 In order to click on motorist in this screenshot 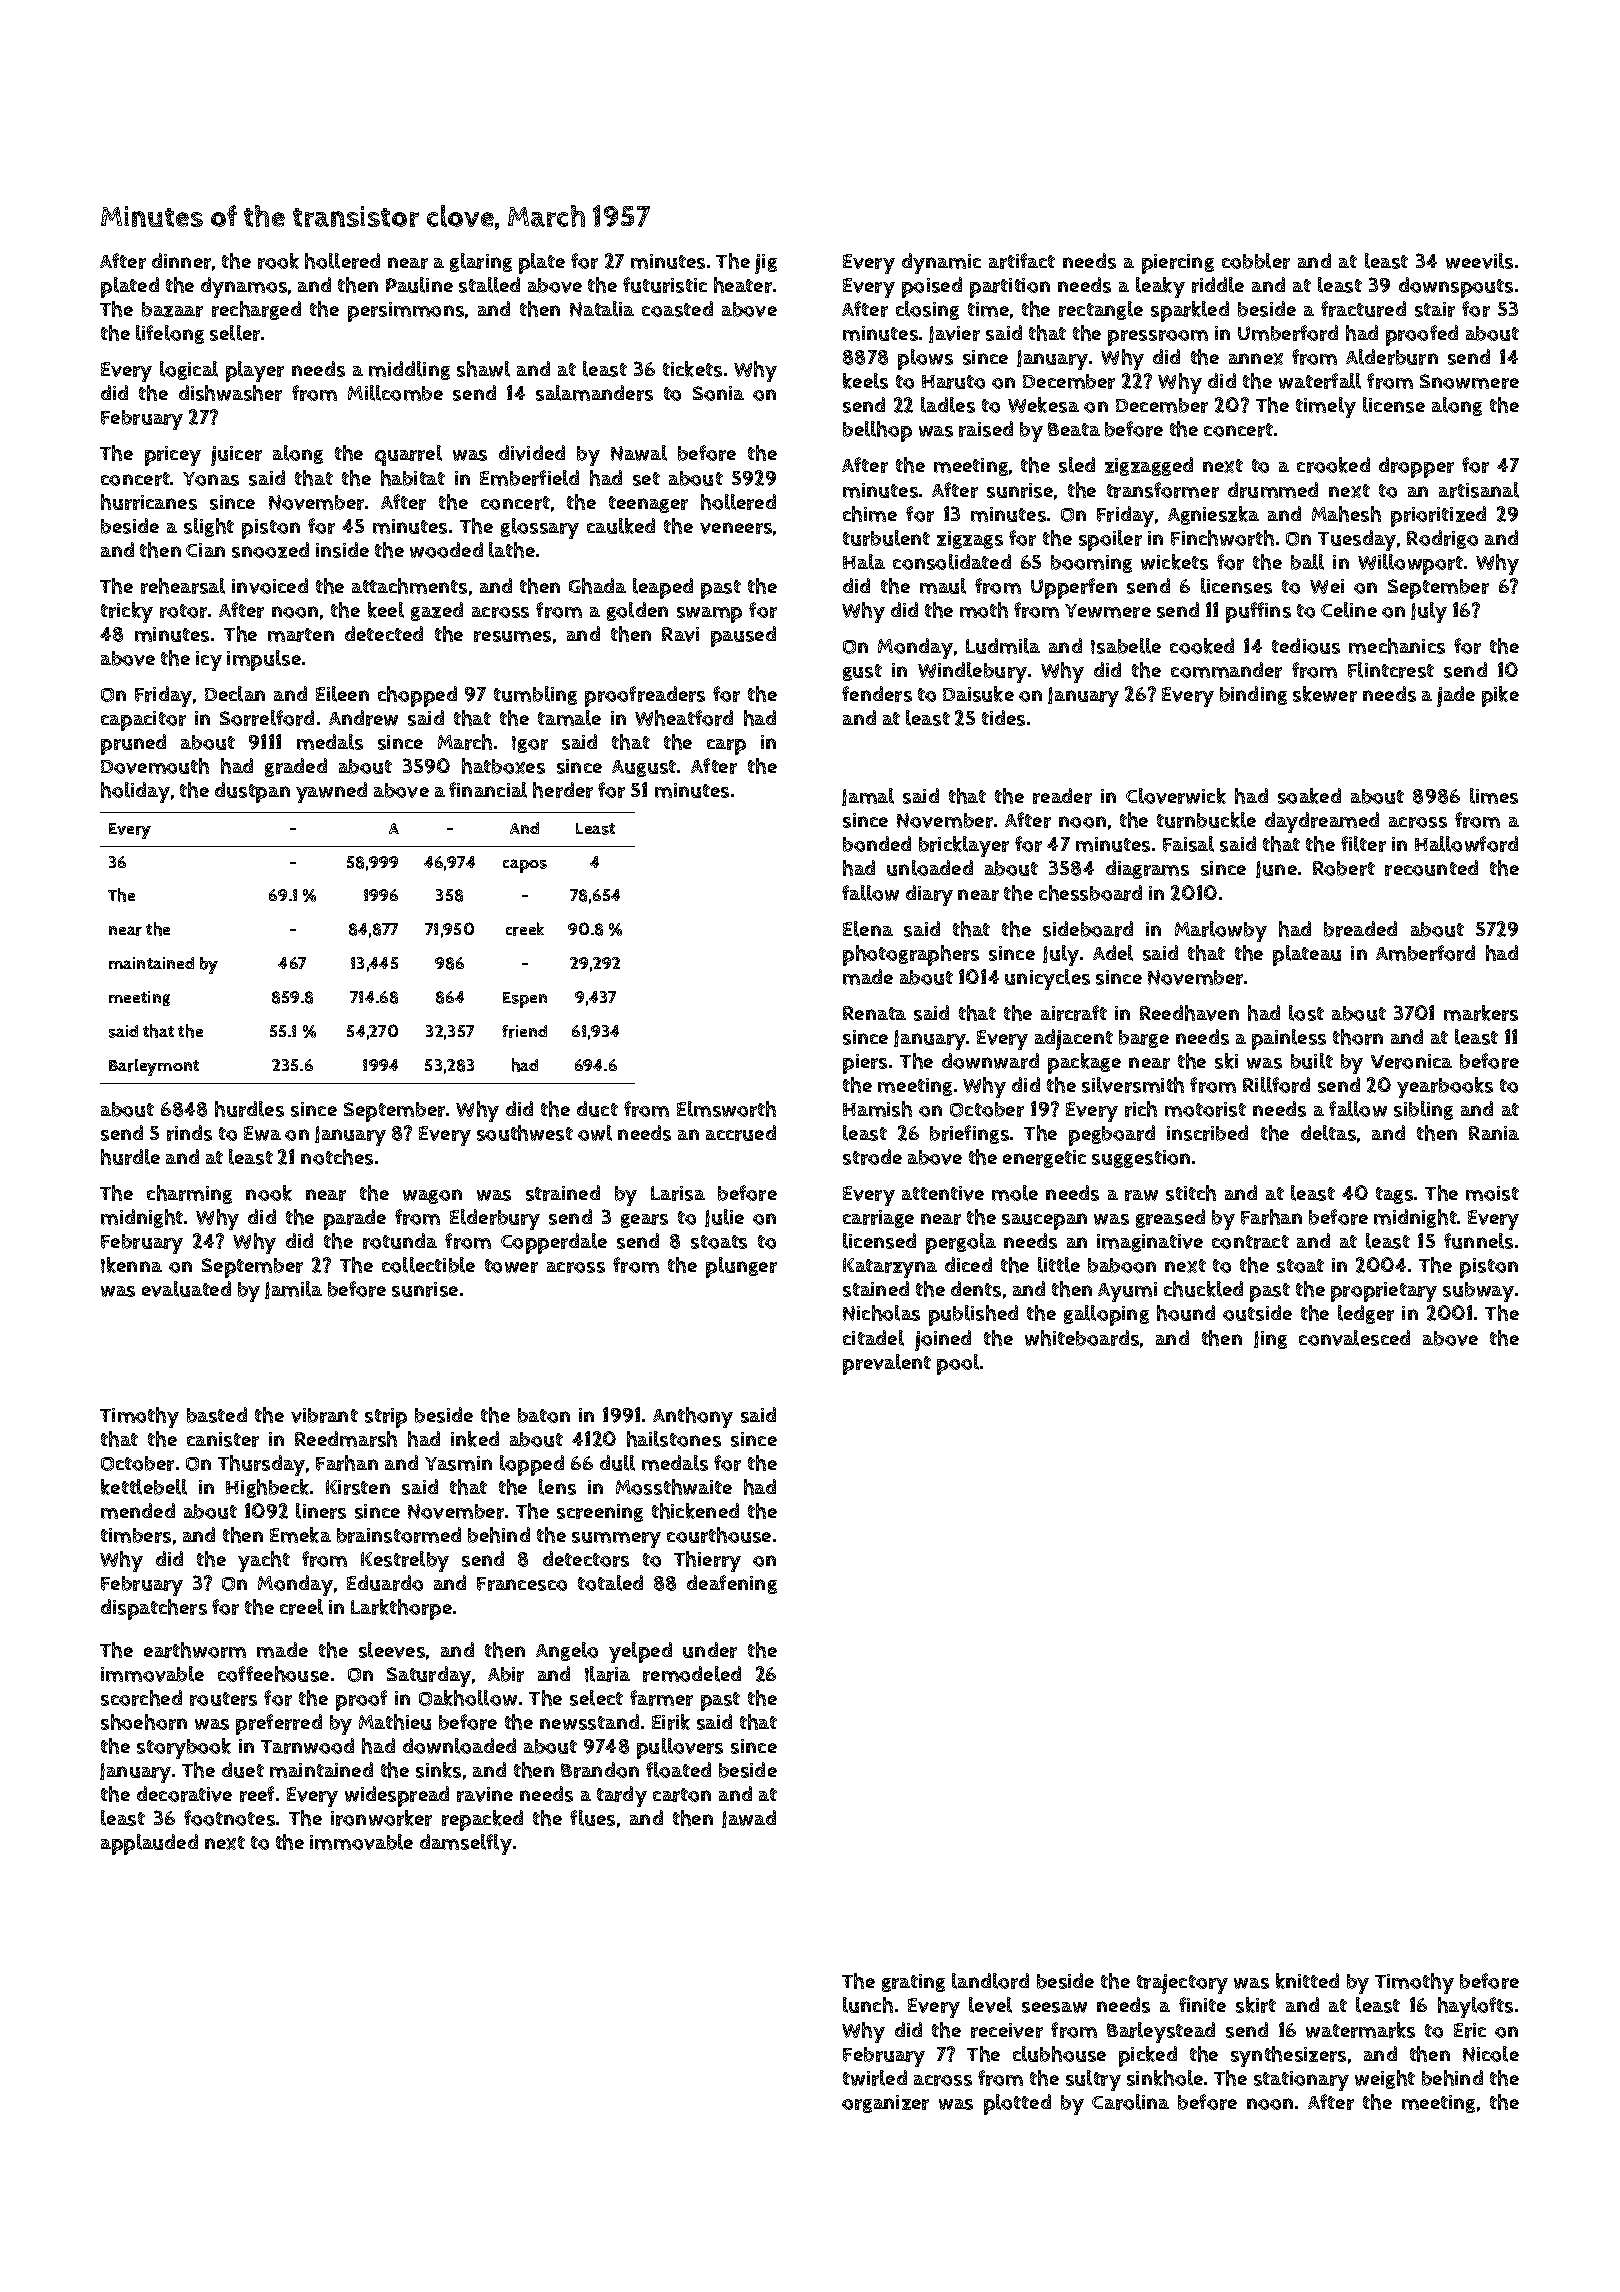, I will do `click(1205, 1109)`.
